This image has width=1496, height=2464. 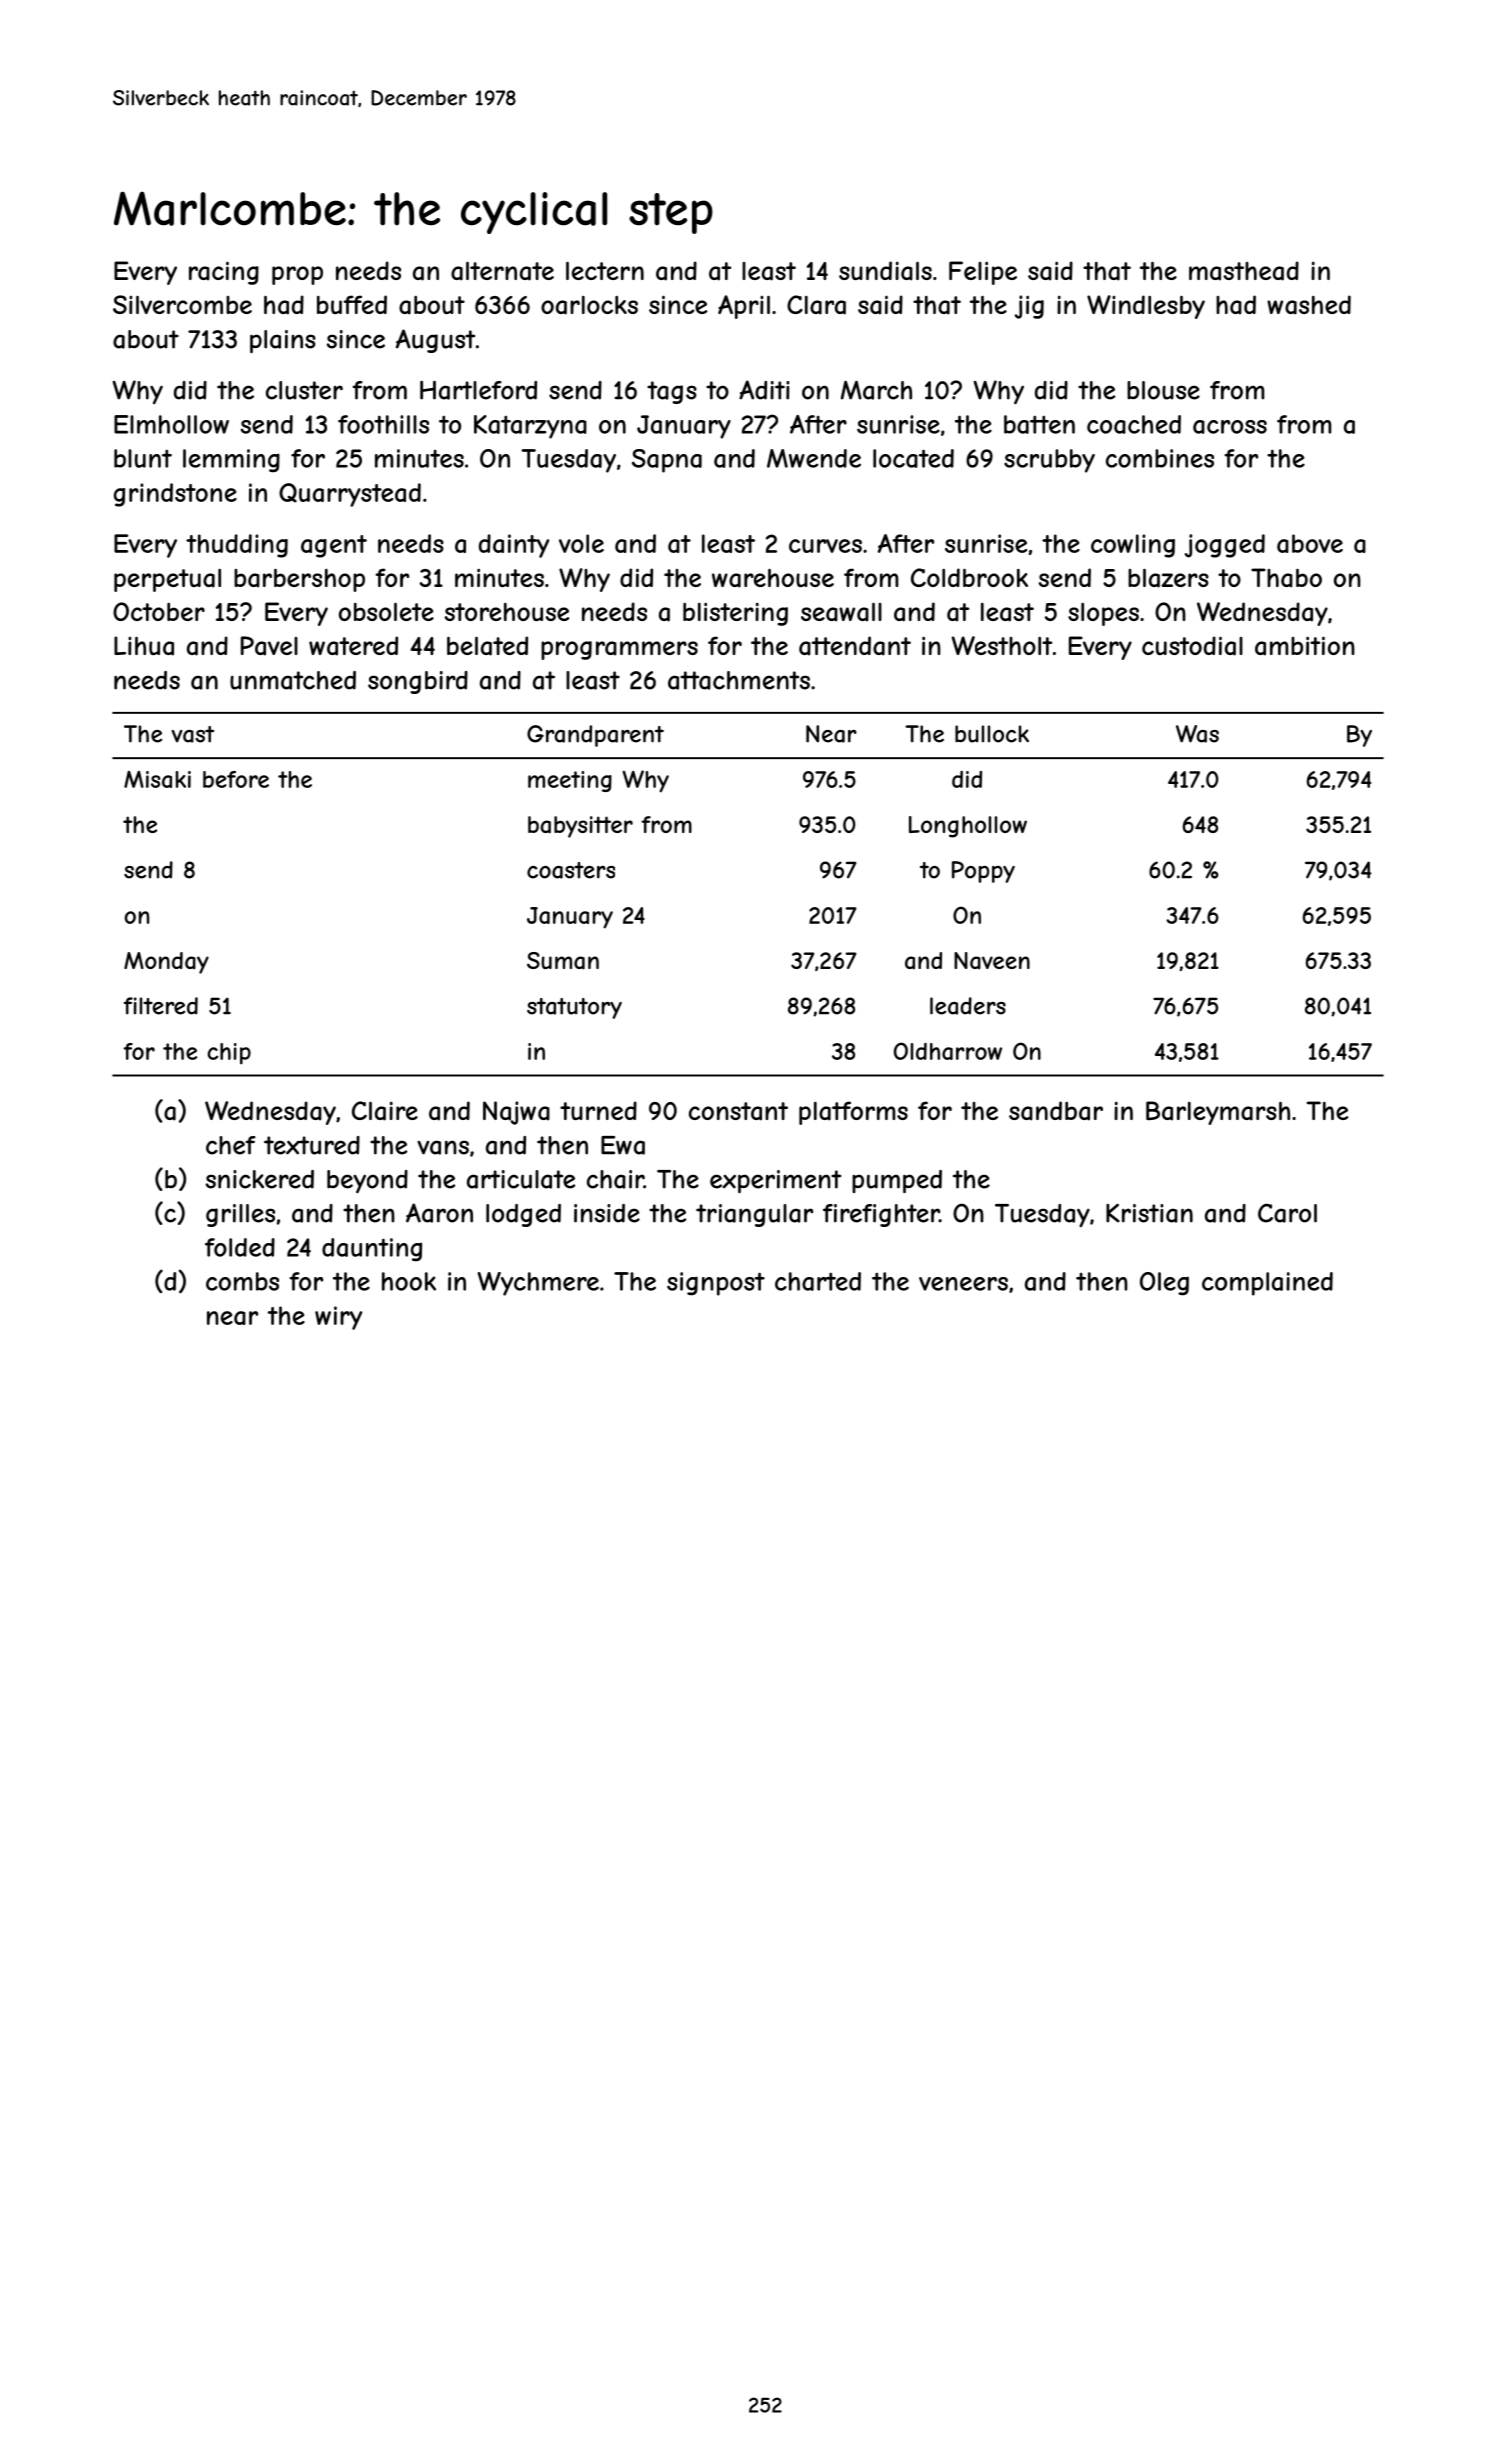 What do you see at coordinates (735, 614) in the image?
I see `blistering` at bounding box center [735, 614].
